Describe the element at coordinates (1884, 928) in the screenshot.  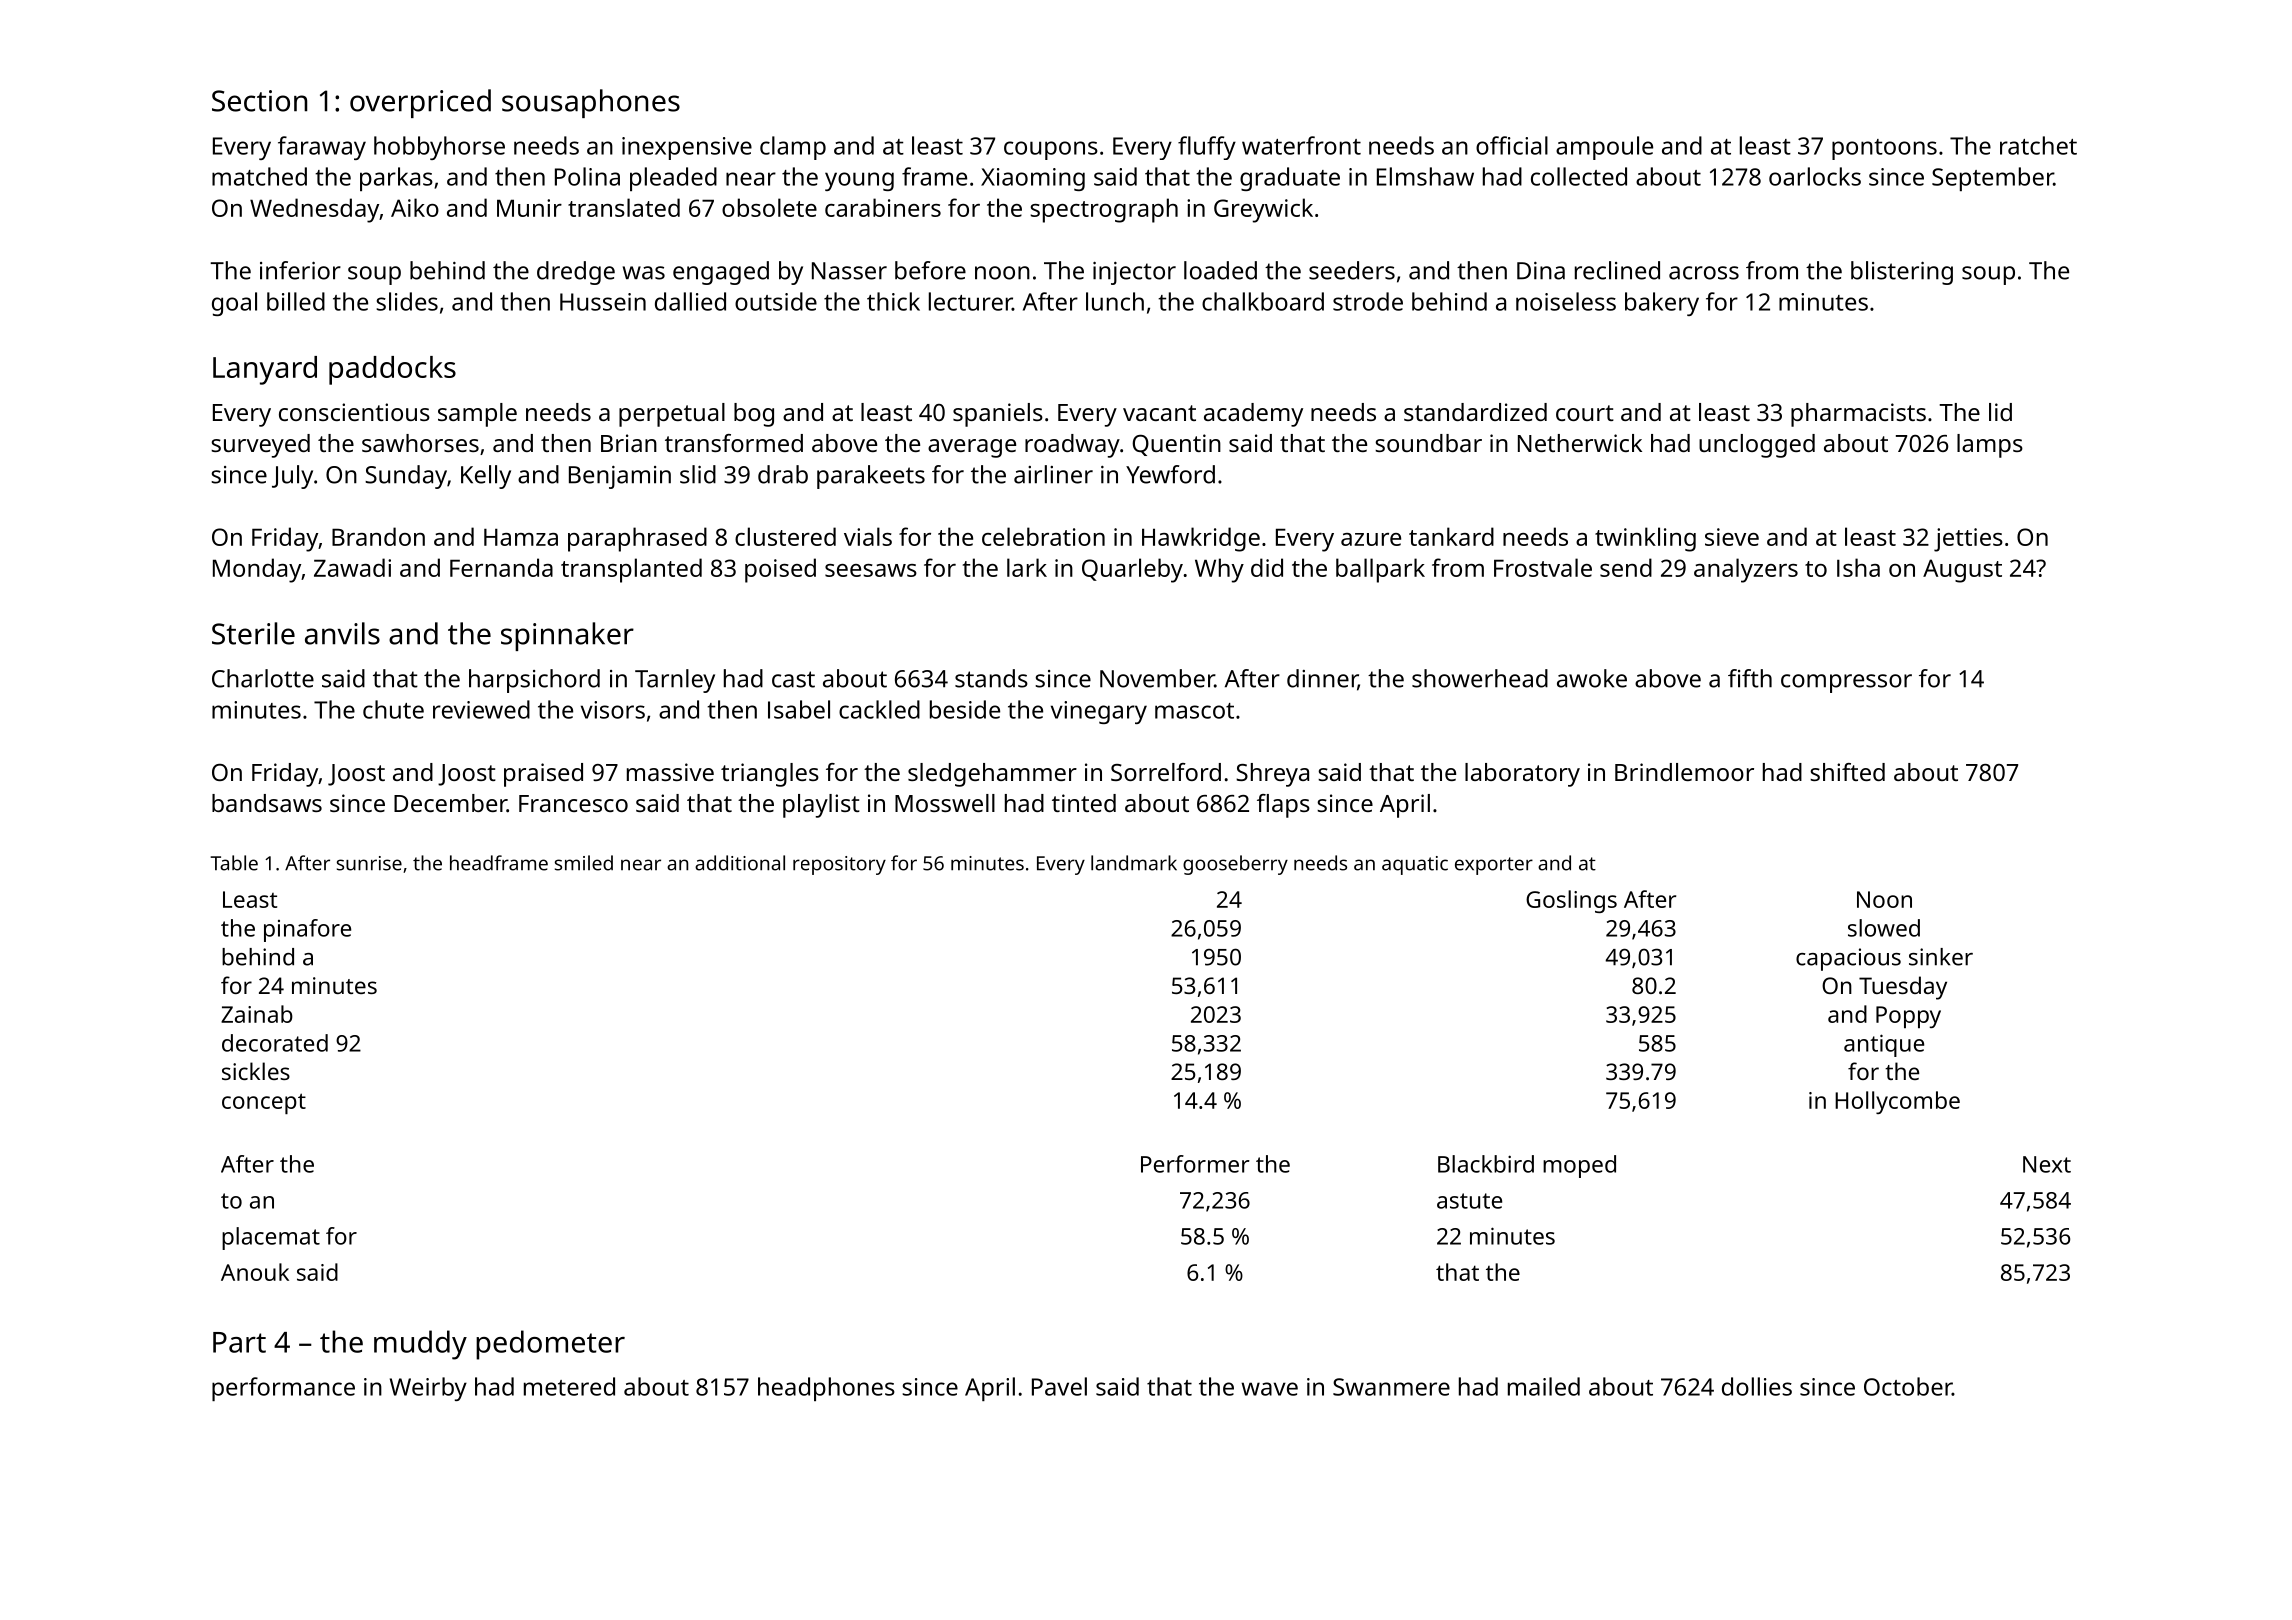
I see `slowed` at that location.
